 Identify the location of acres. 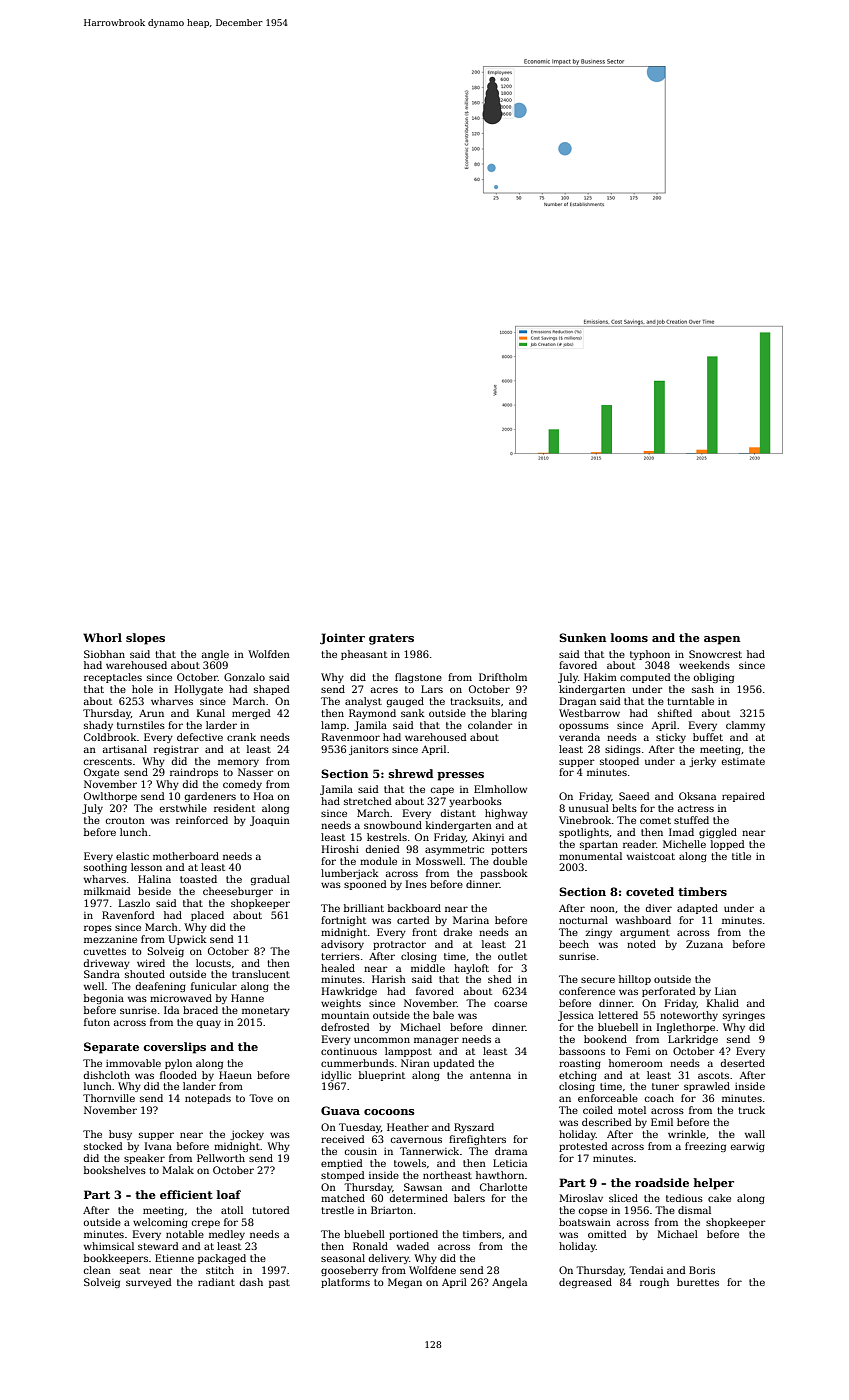
(384, 690).
